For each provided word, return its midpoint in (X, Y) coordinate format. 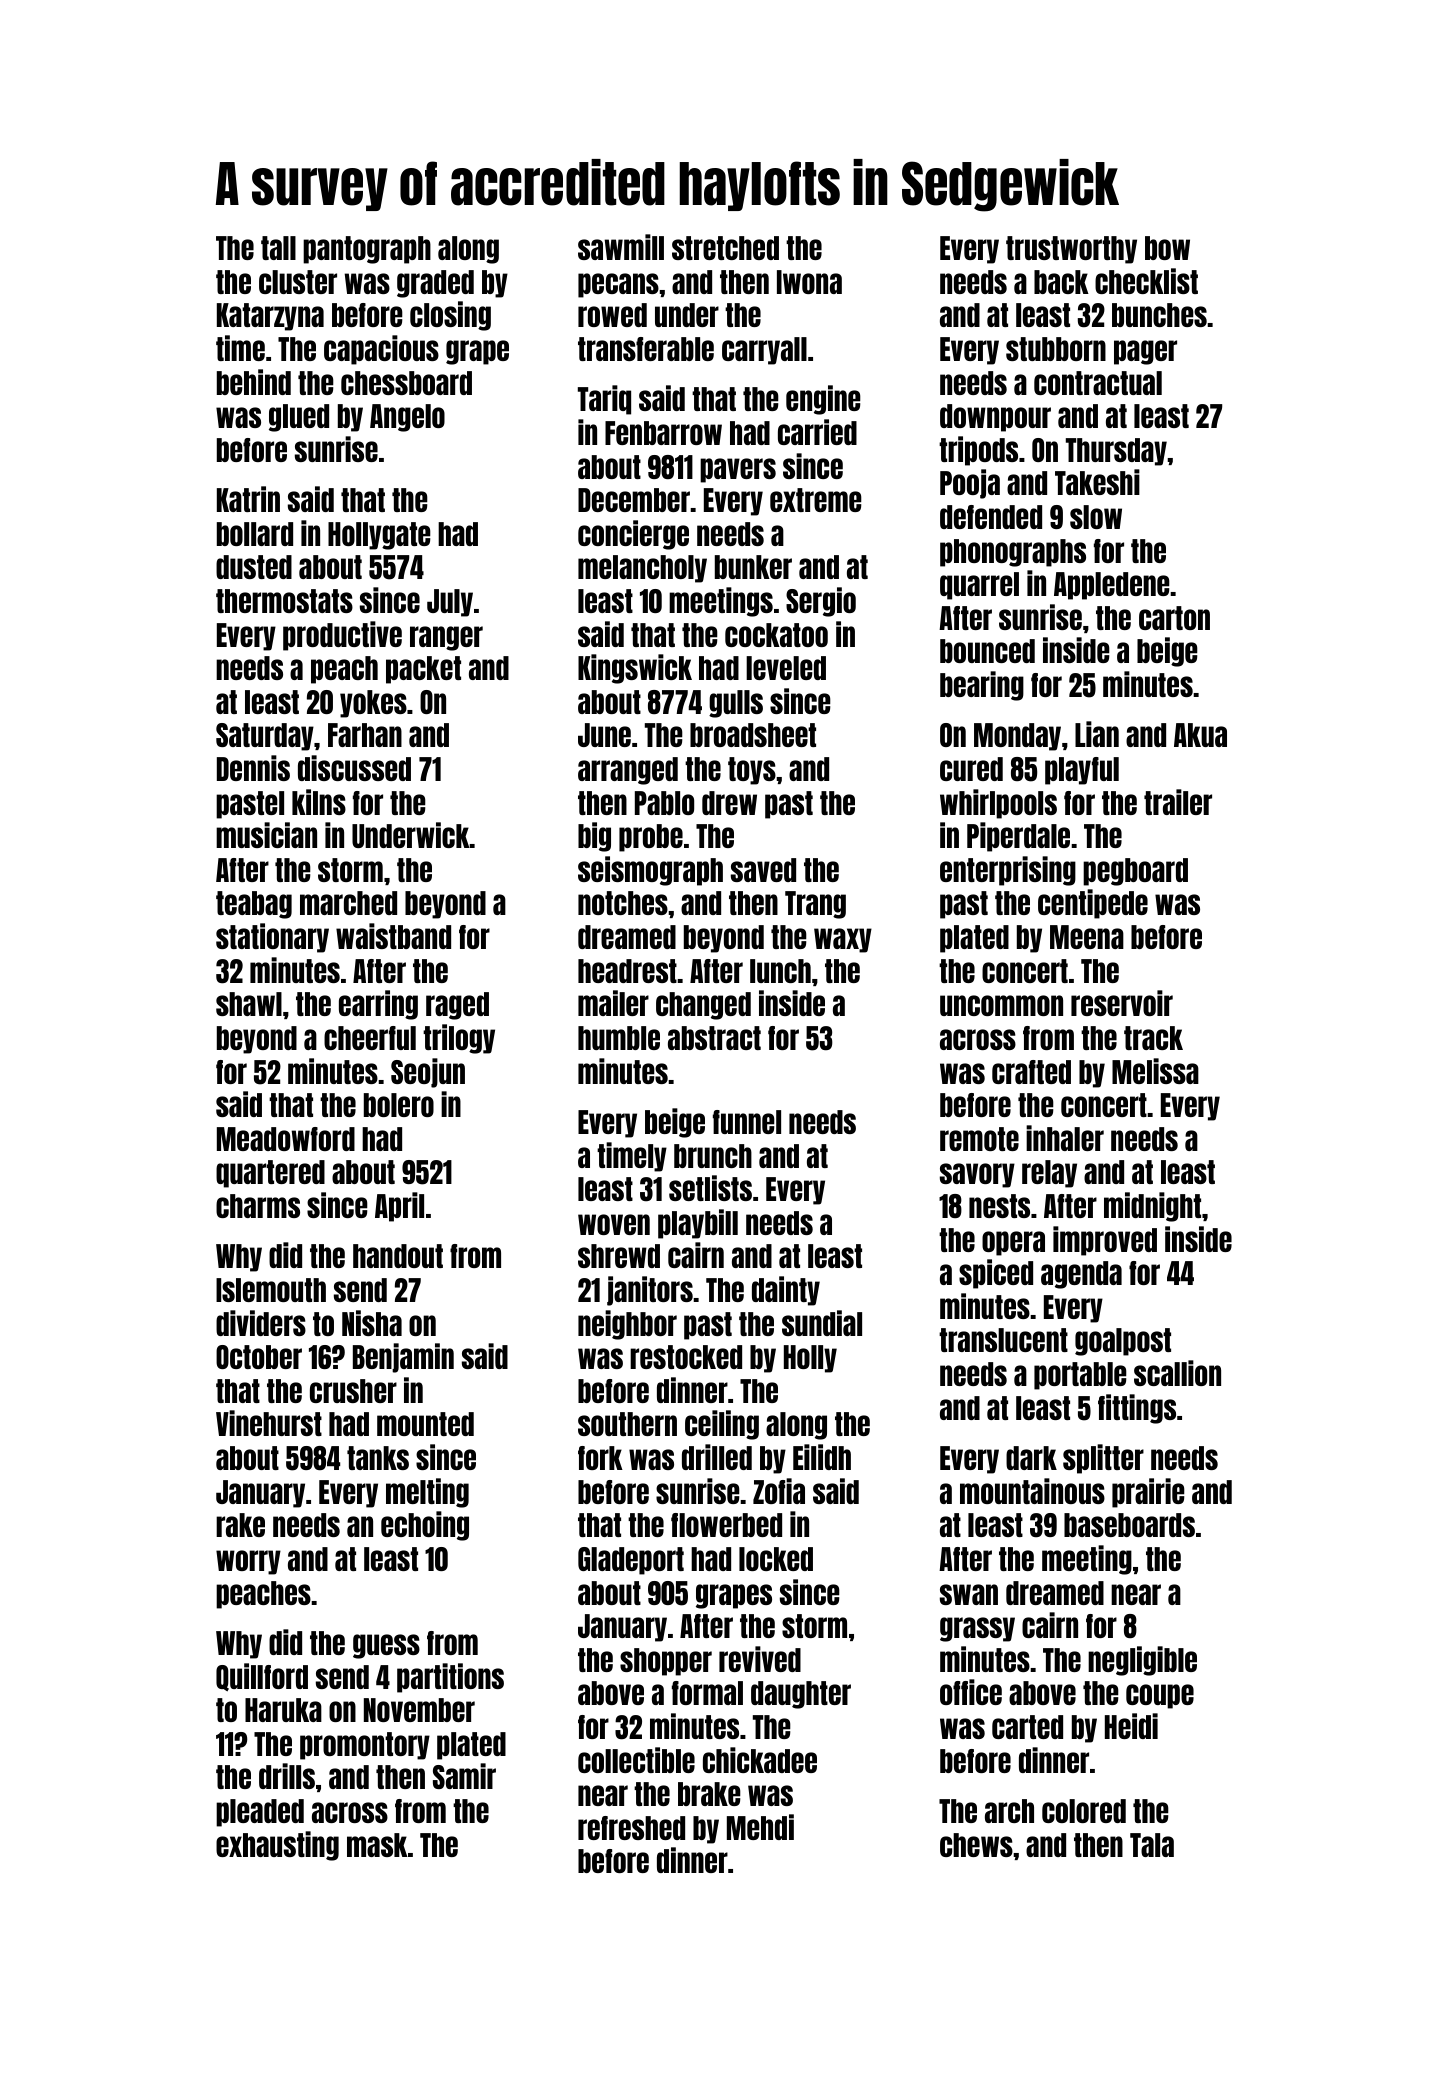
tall (278, 248)
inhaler (1065, 1138)
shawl (249, 1004)
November (419, 1710)
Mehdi (760, 1827)
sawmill (621, 247)
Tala (1152, 1845)
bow (1167, 248)
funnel (747, 1122)
